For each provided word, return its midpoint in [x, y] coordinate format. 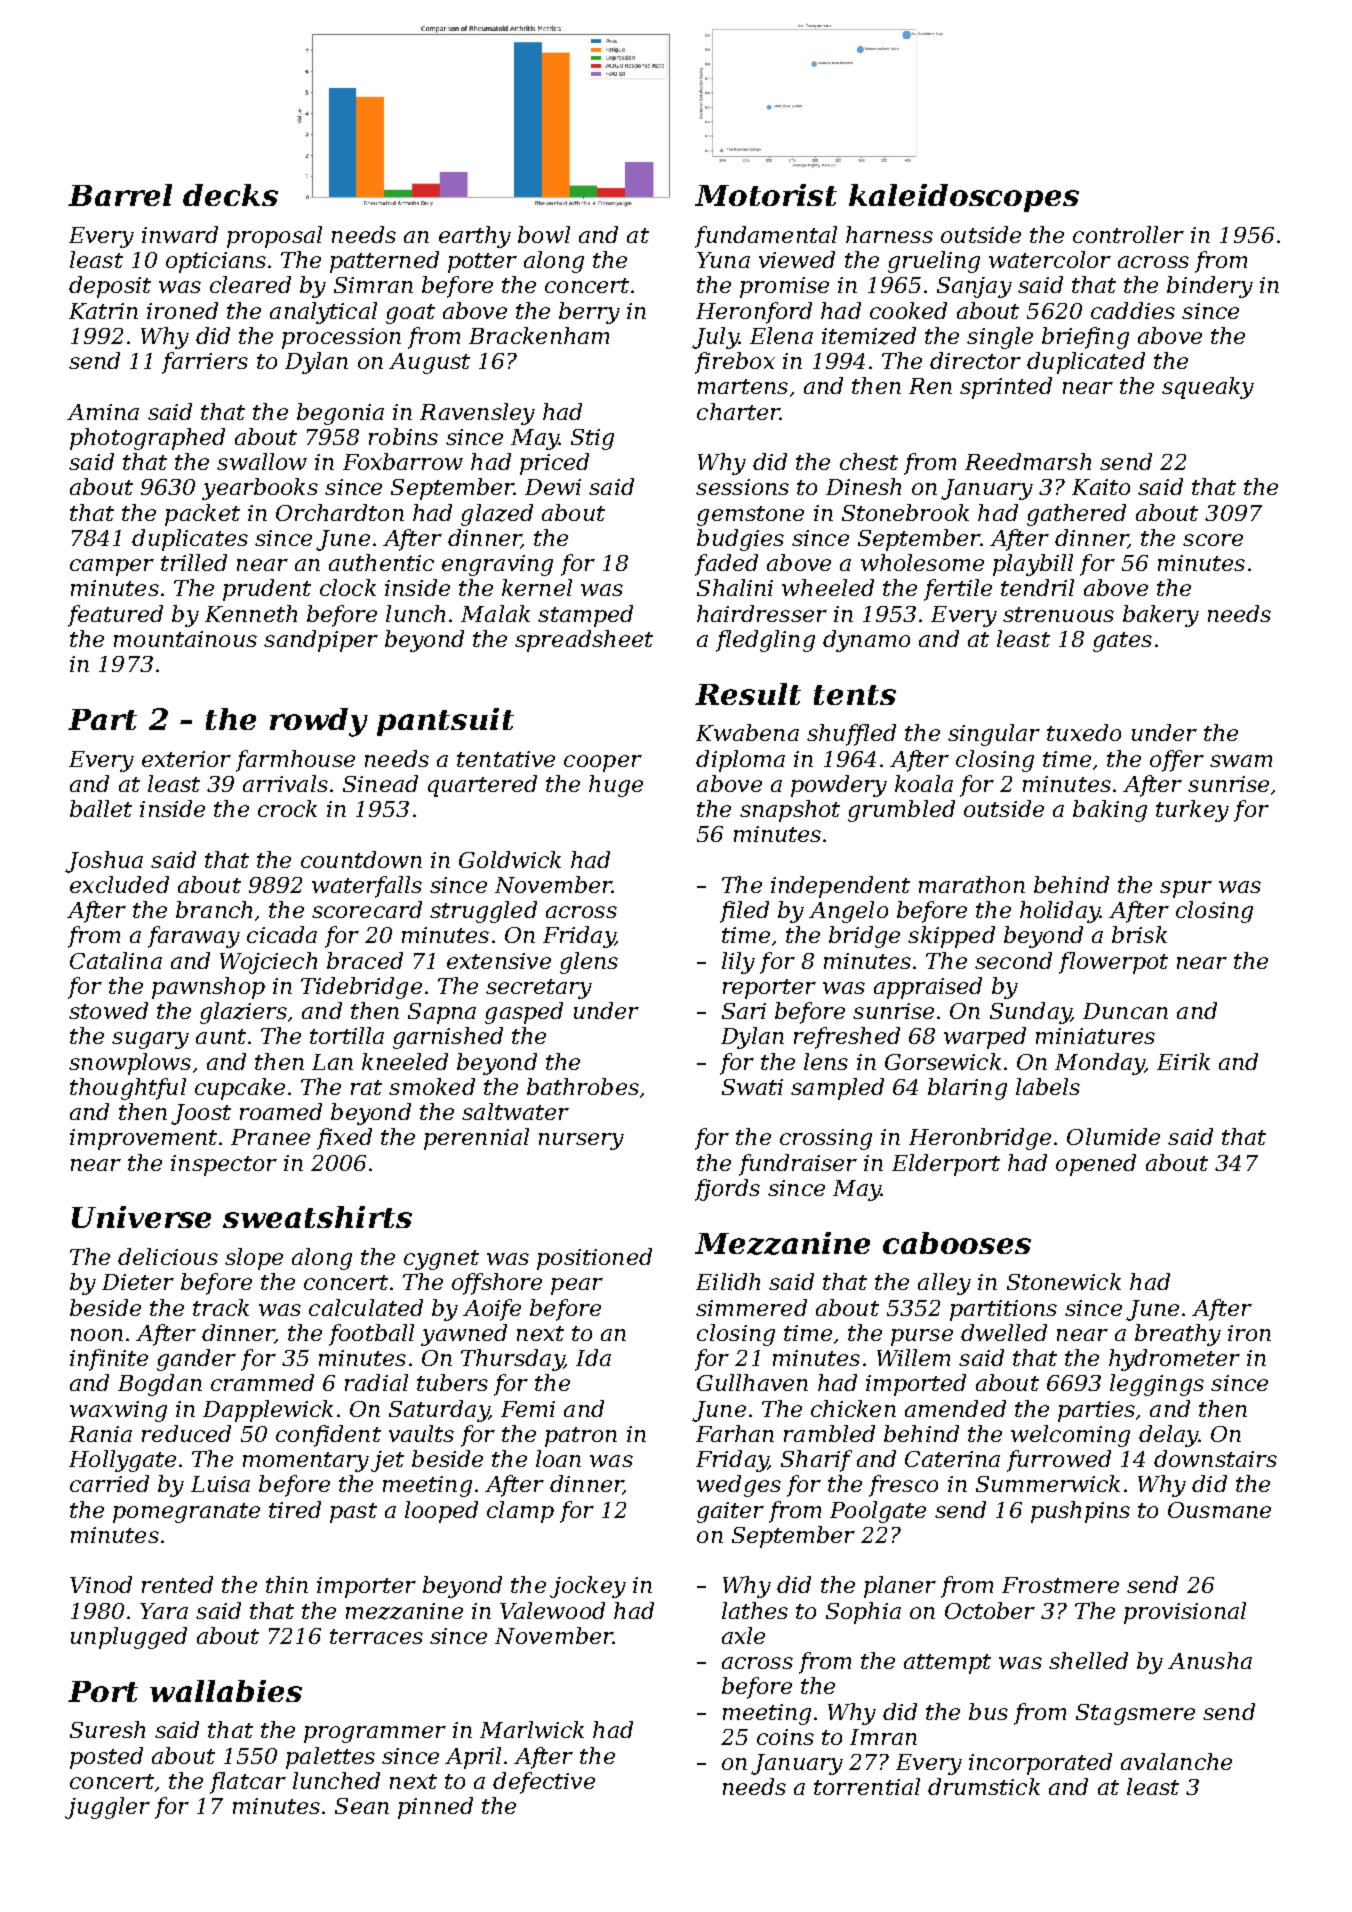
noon [97, 1335]
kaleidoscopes [964, 198]
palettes [330, 1758]
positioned [594, 1259]
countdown [361, 859]
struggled [483, 912]
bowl [544, 234]
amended [955, 1408]
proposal [274, 237]
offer [1177, 761]
